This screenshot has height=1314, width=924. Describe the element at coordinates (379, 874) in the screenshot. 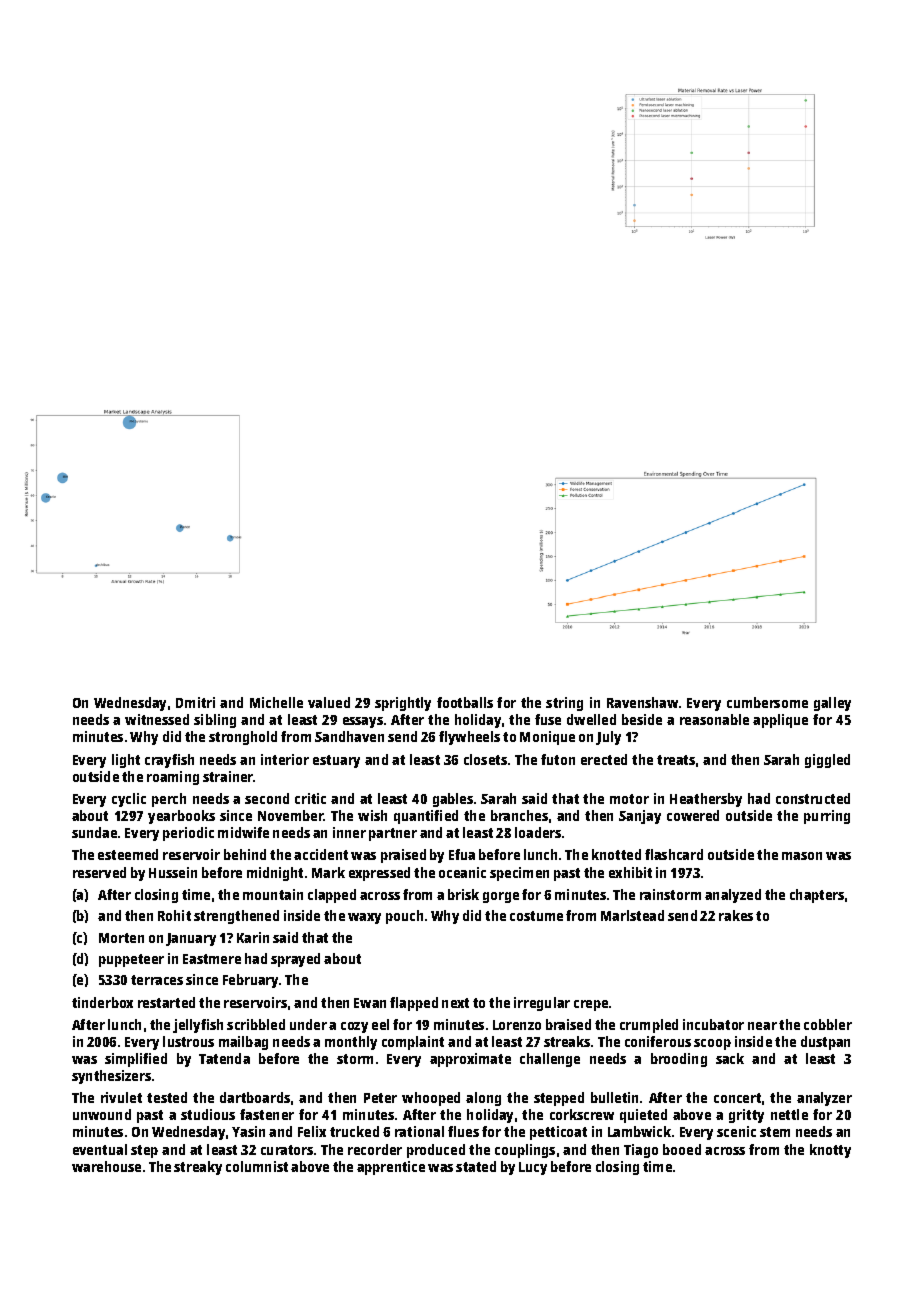

I see `expressed` at that location.
